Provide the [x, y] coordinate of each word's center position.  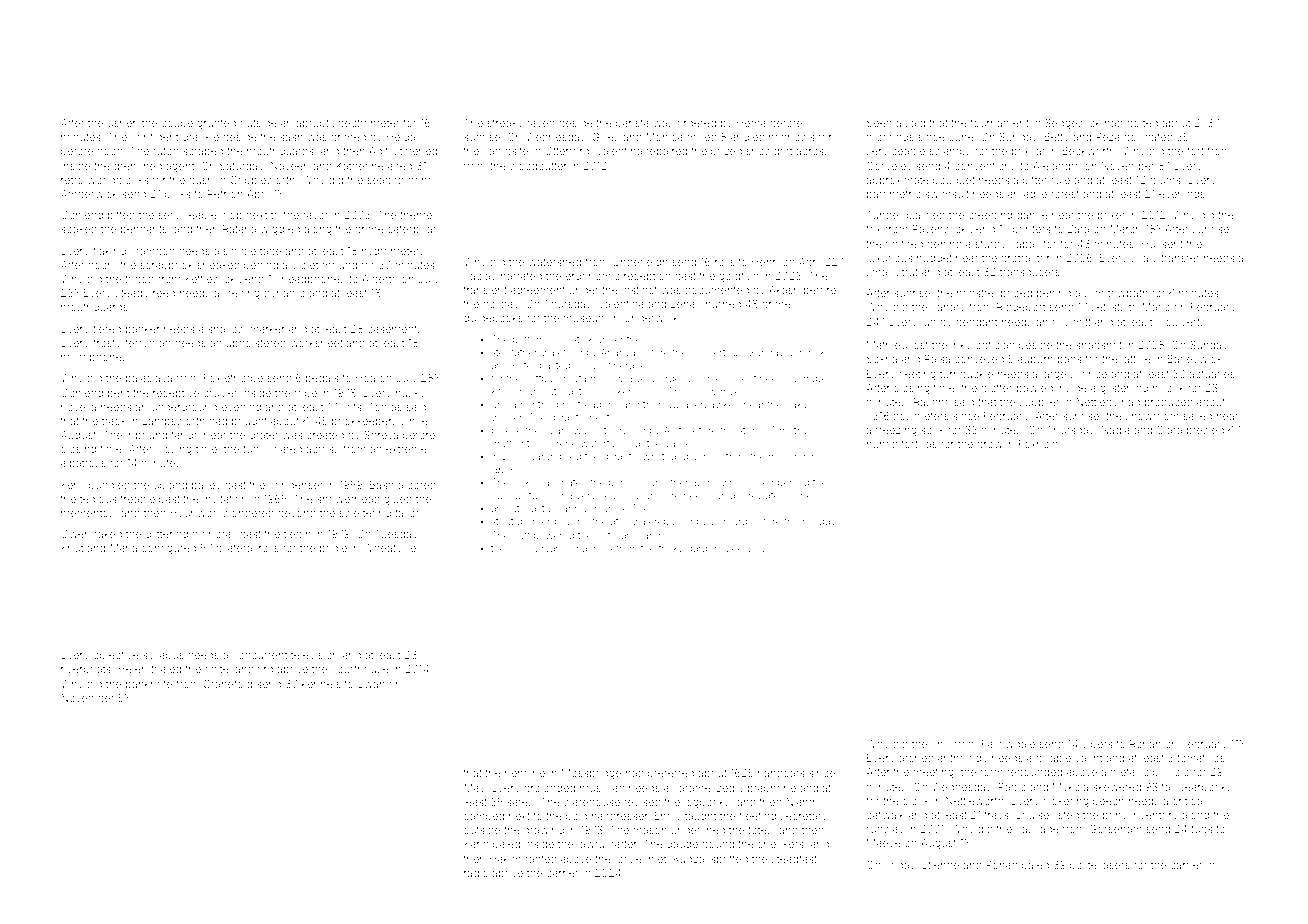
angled [748, 138]
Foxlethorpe [233, 379]
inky [961, 346]
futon [166, 150]
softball [541, 378]
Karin [476, 844]
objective [116, 656]
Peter [524, 365]
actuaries [1212, 374]
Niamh [802, 802]
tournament [1000, 123]
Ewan [371, 684]
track [114, 421]
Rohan [1145, 744]
